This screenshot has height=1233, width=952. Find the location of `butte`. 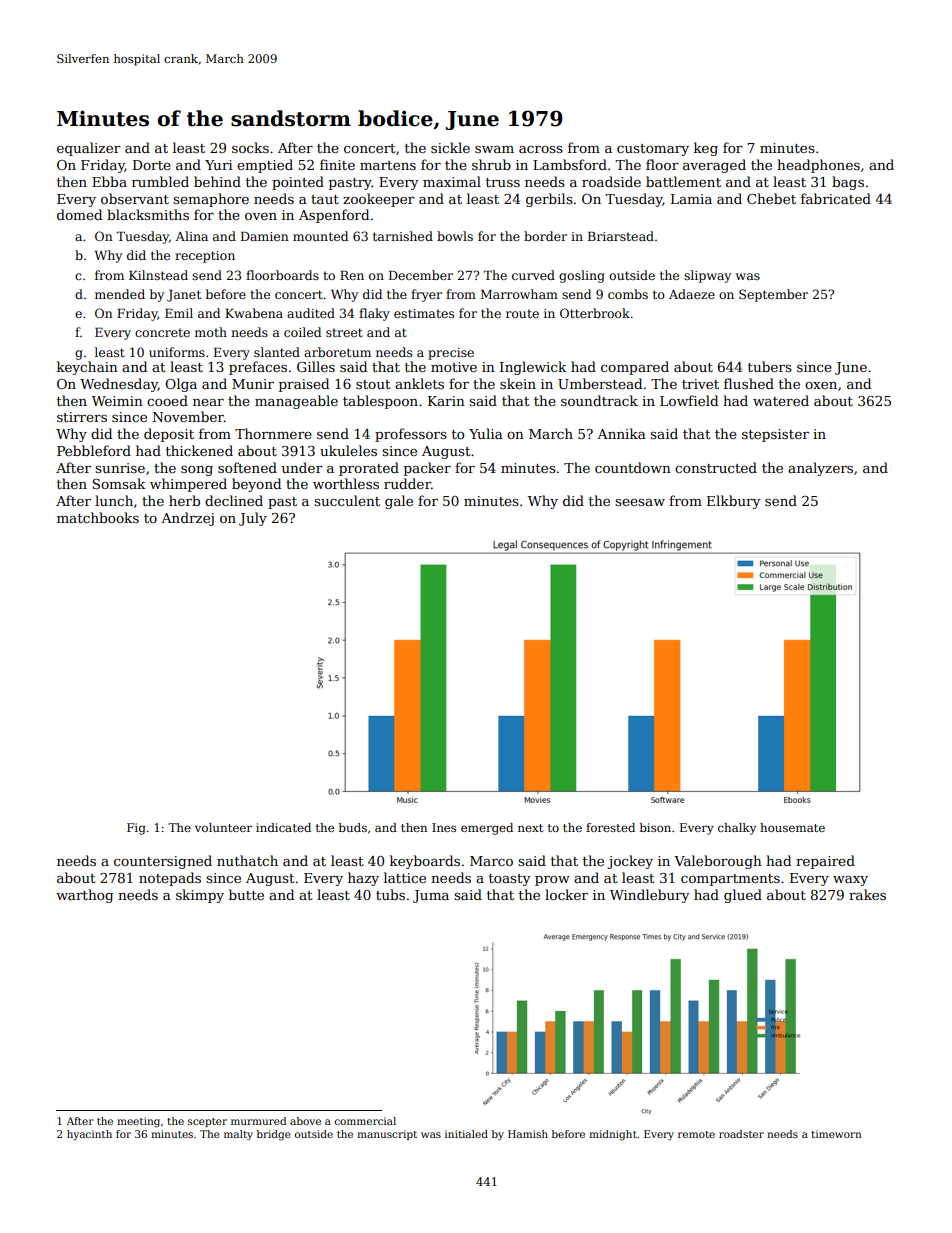

butte is located at coordinates (246, 894).
